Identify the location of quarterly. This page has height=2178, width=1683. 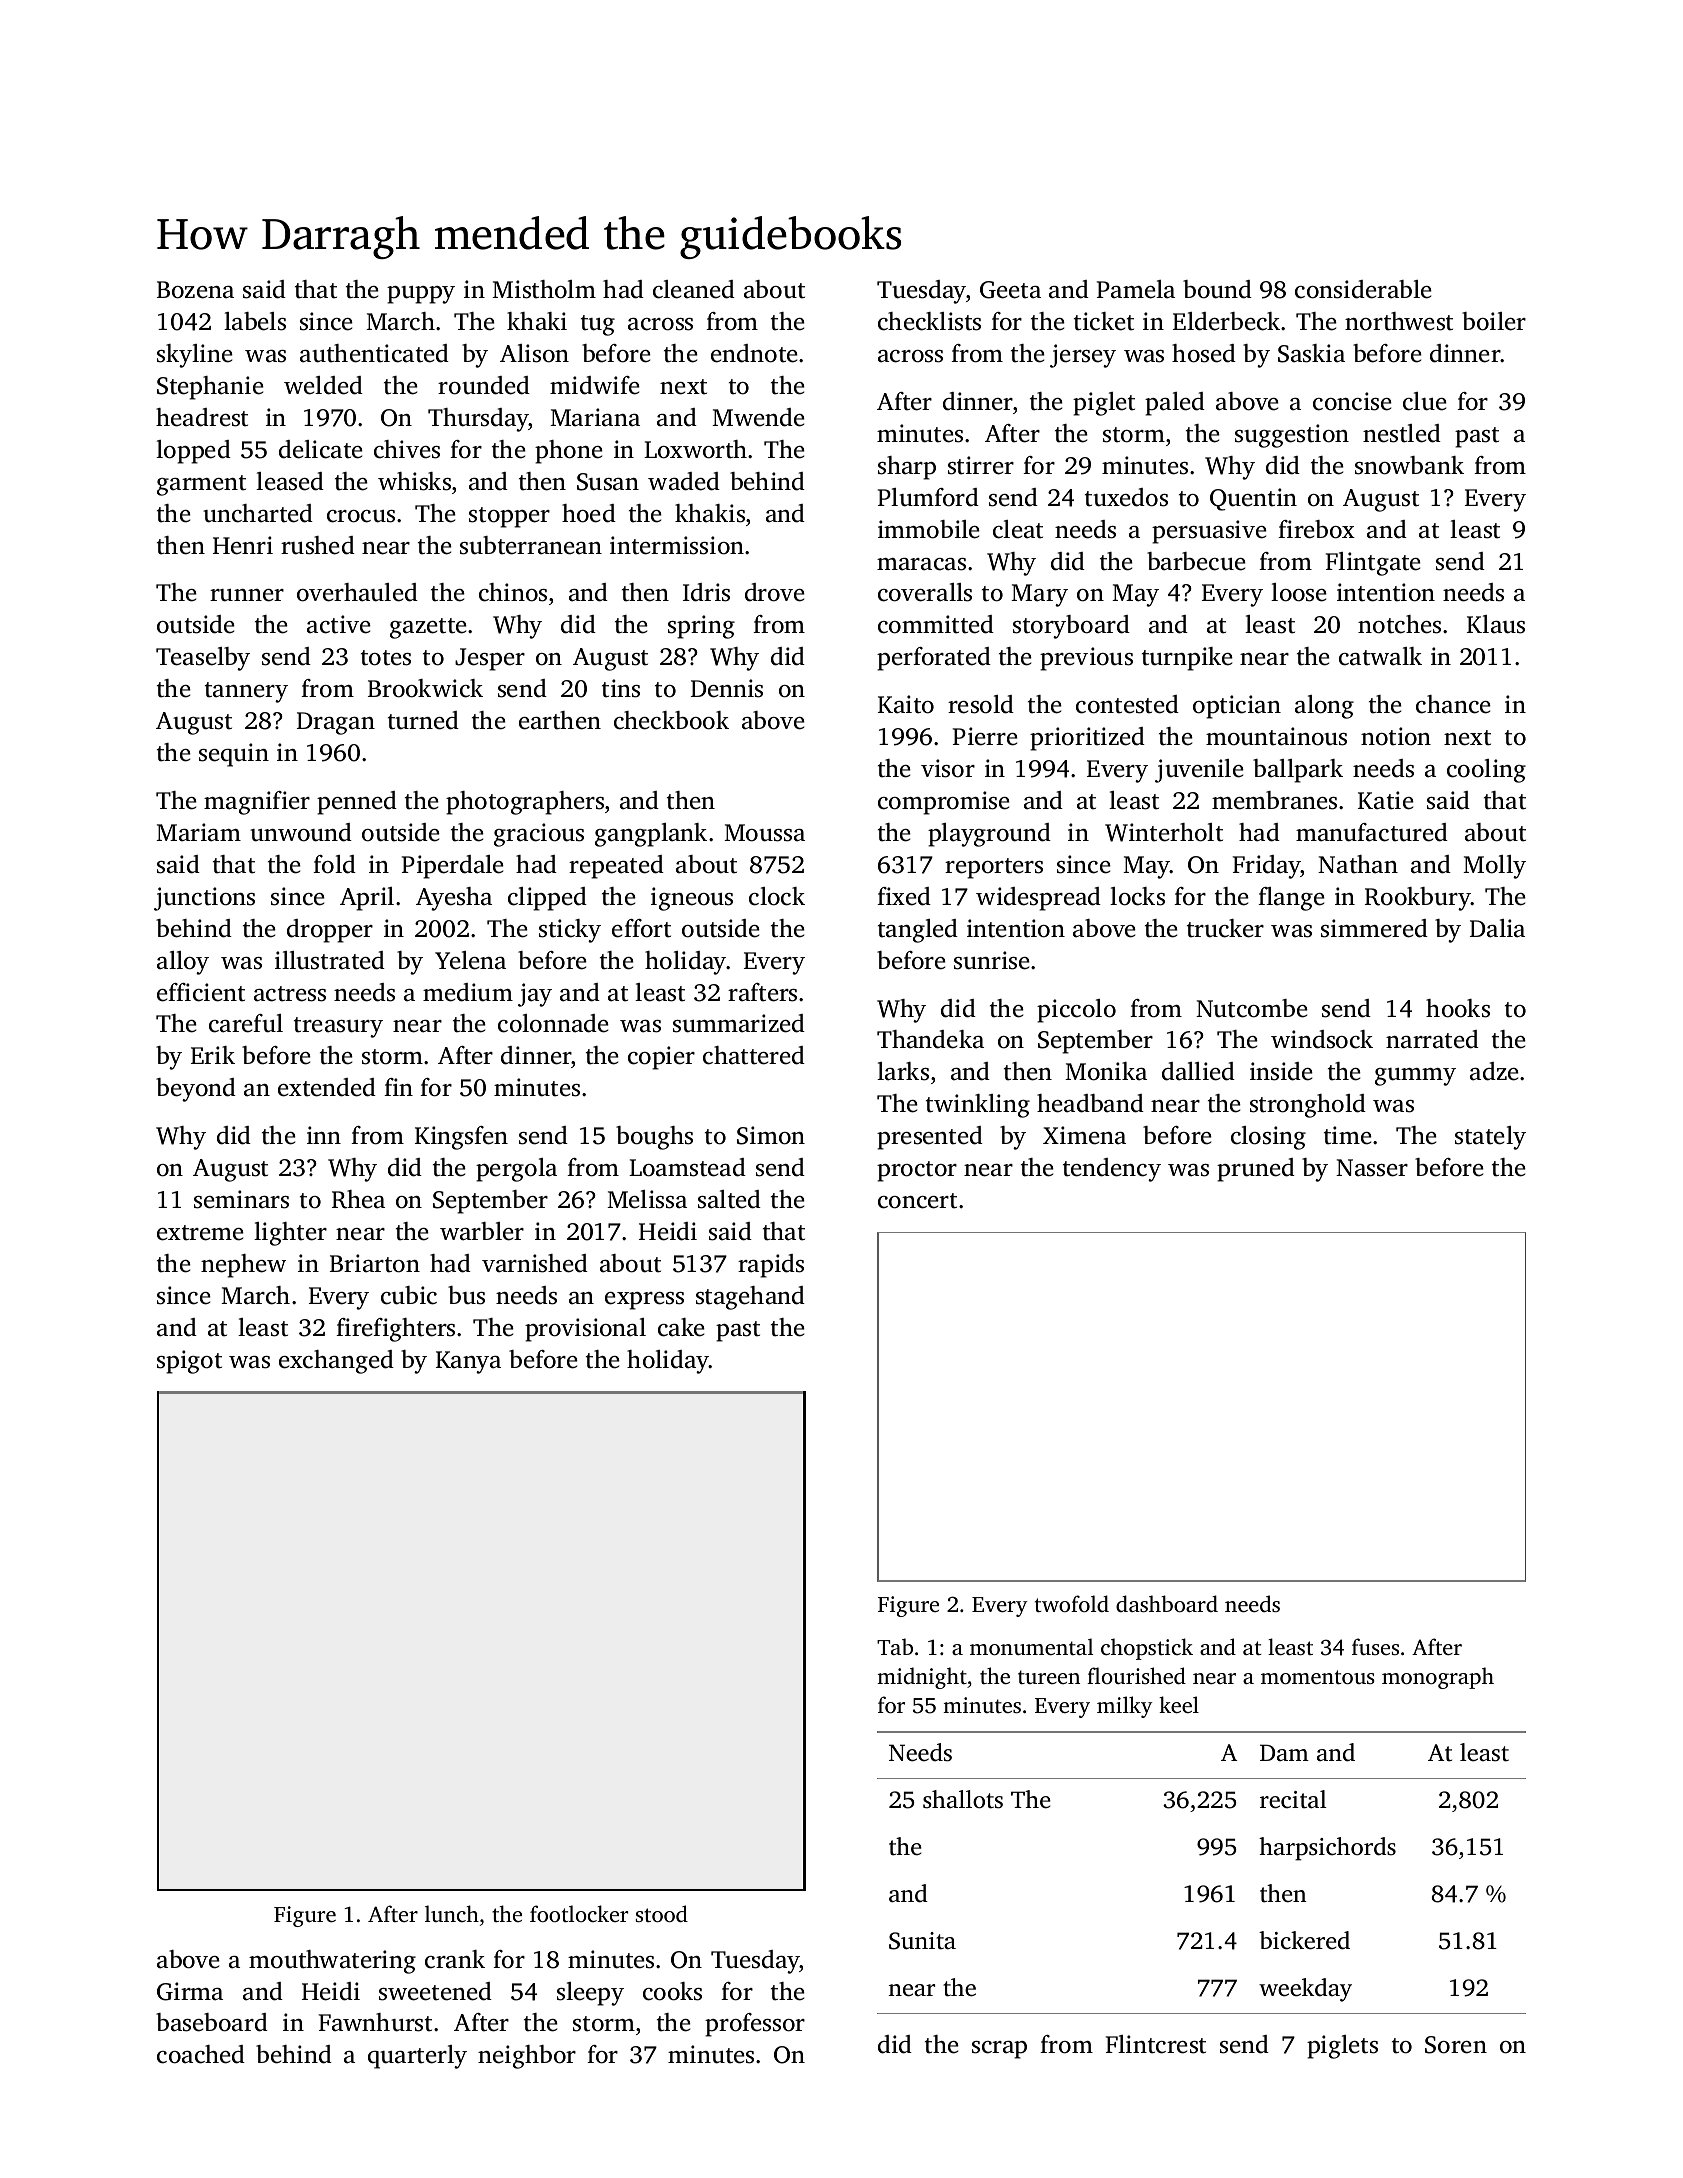
(417, 2057).
